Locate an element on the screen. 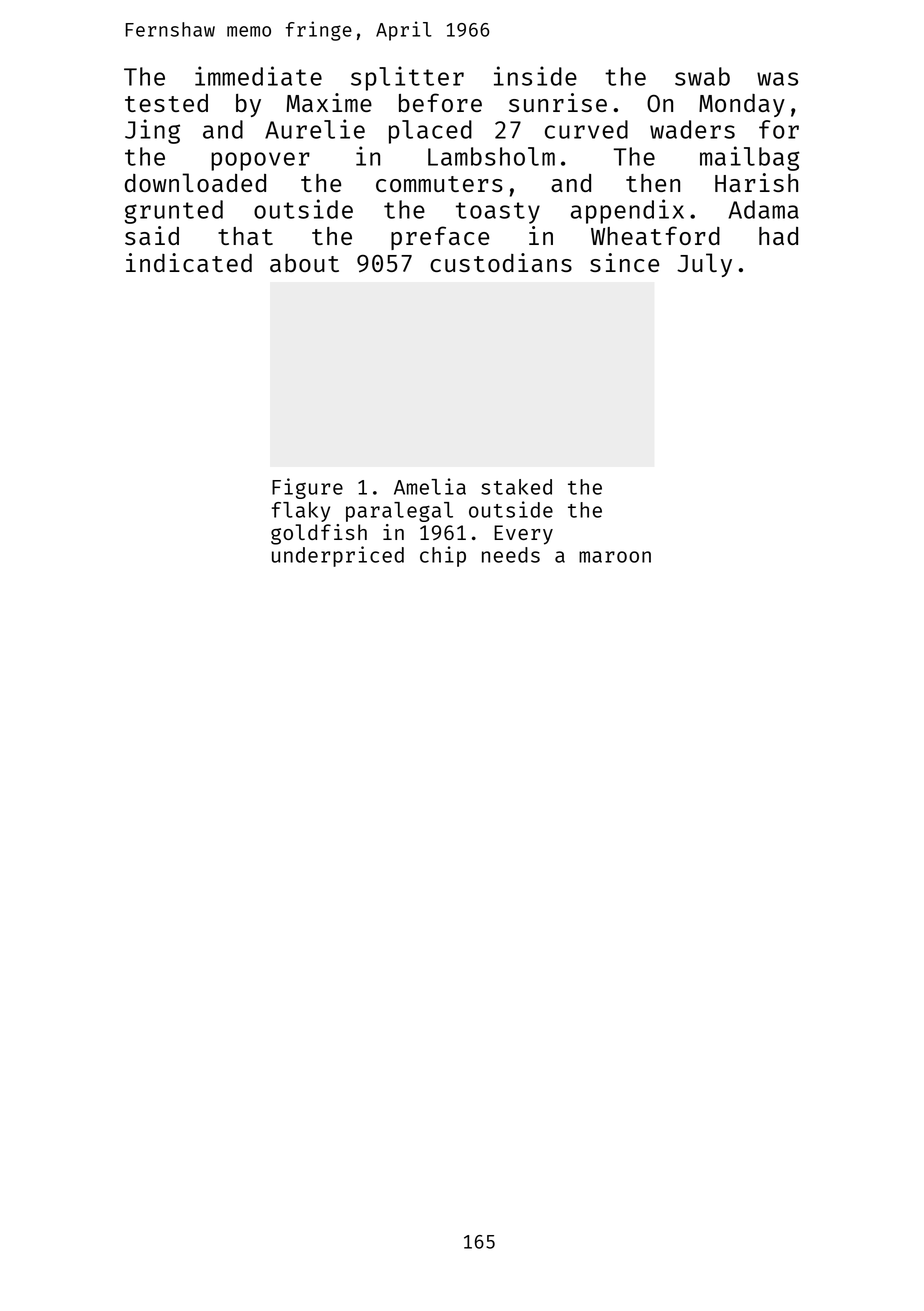 The width and height of the screenshot is (924, 1311). chip is located at coordinates (443, 556).
